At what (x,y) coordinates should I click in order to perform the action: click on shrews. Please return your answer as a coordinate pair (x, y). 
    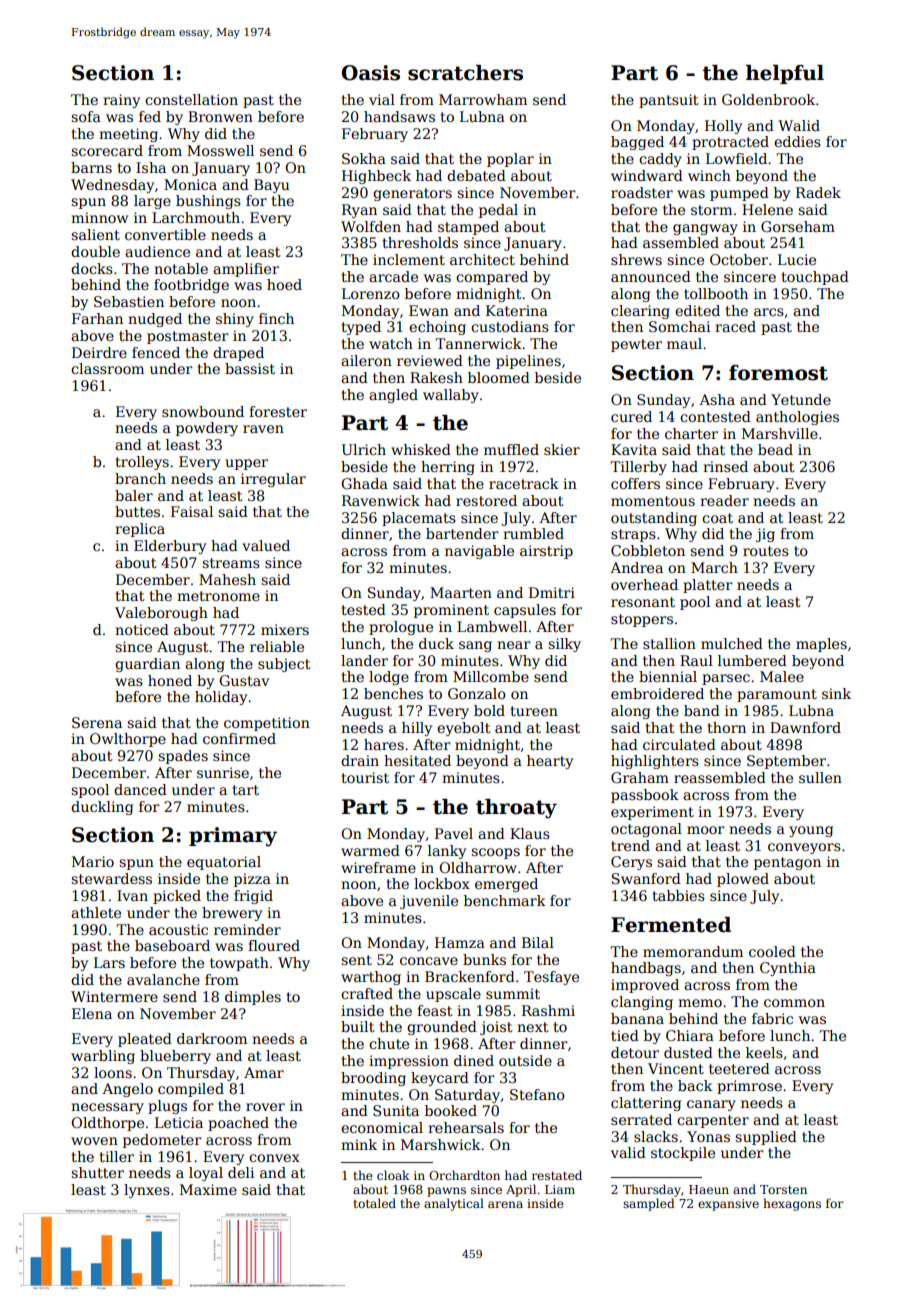
    Looking at the image, I should click on (636, 259).
